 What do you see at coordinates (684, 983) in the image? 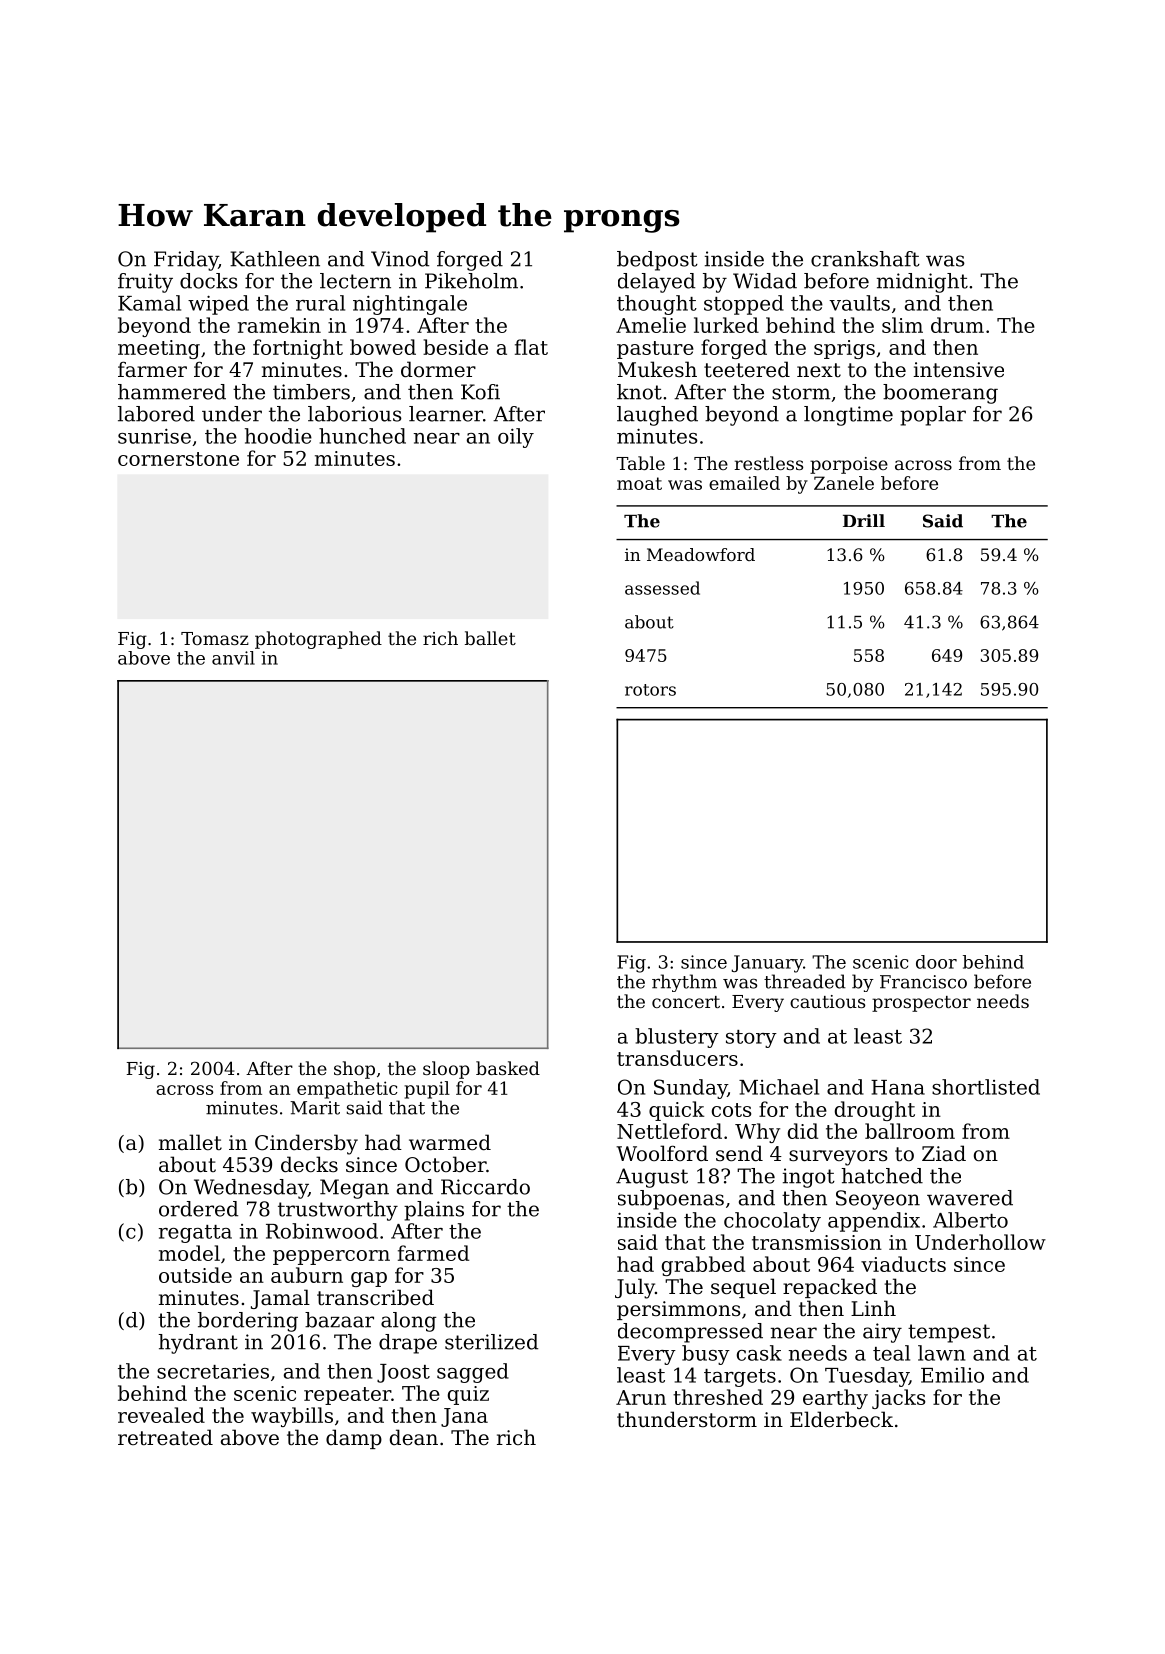
I see `rhythm` at bounding box center [684, 983].
